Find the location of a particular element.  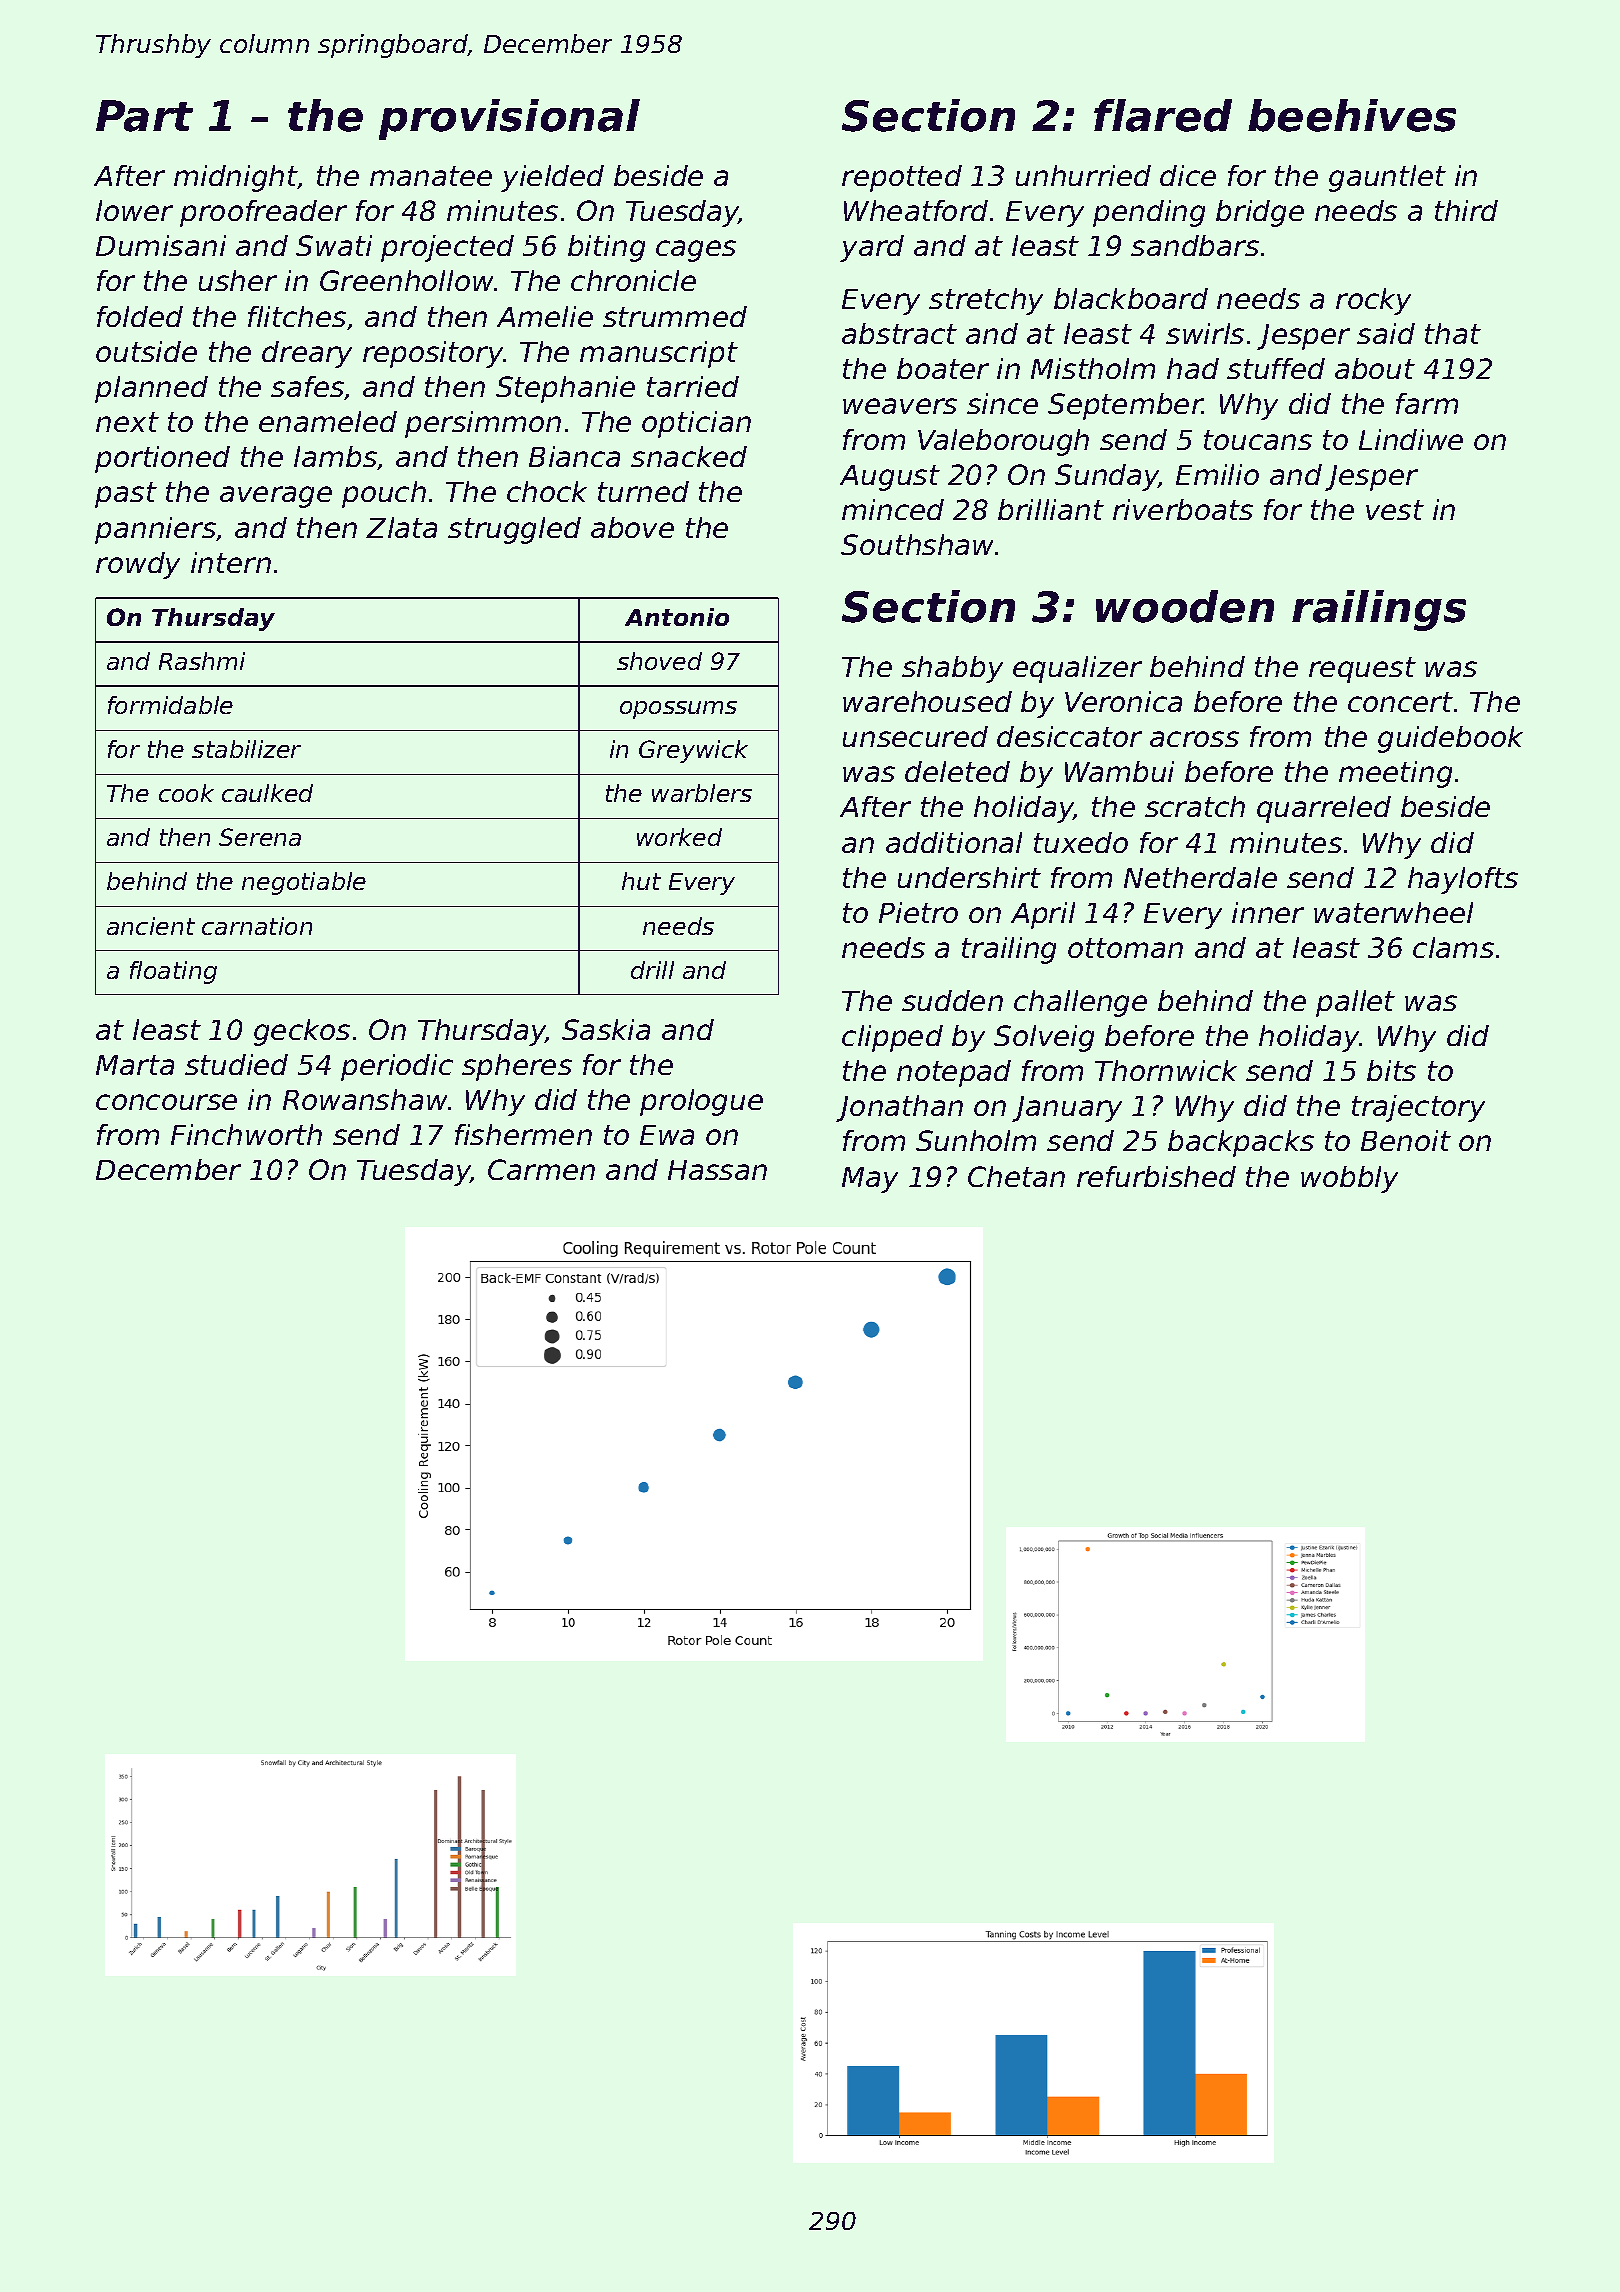

Netherdale is located at coordinates (1200, 877).
